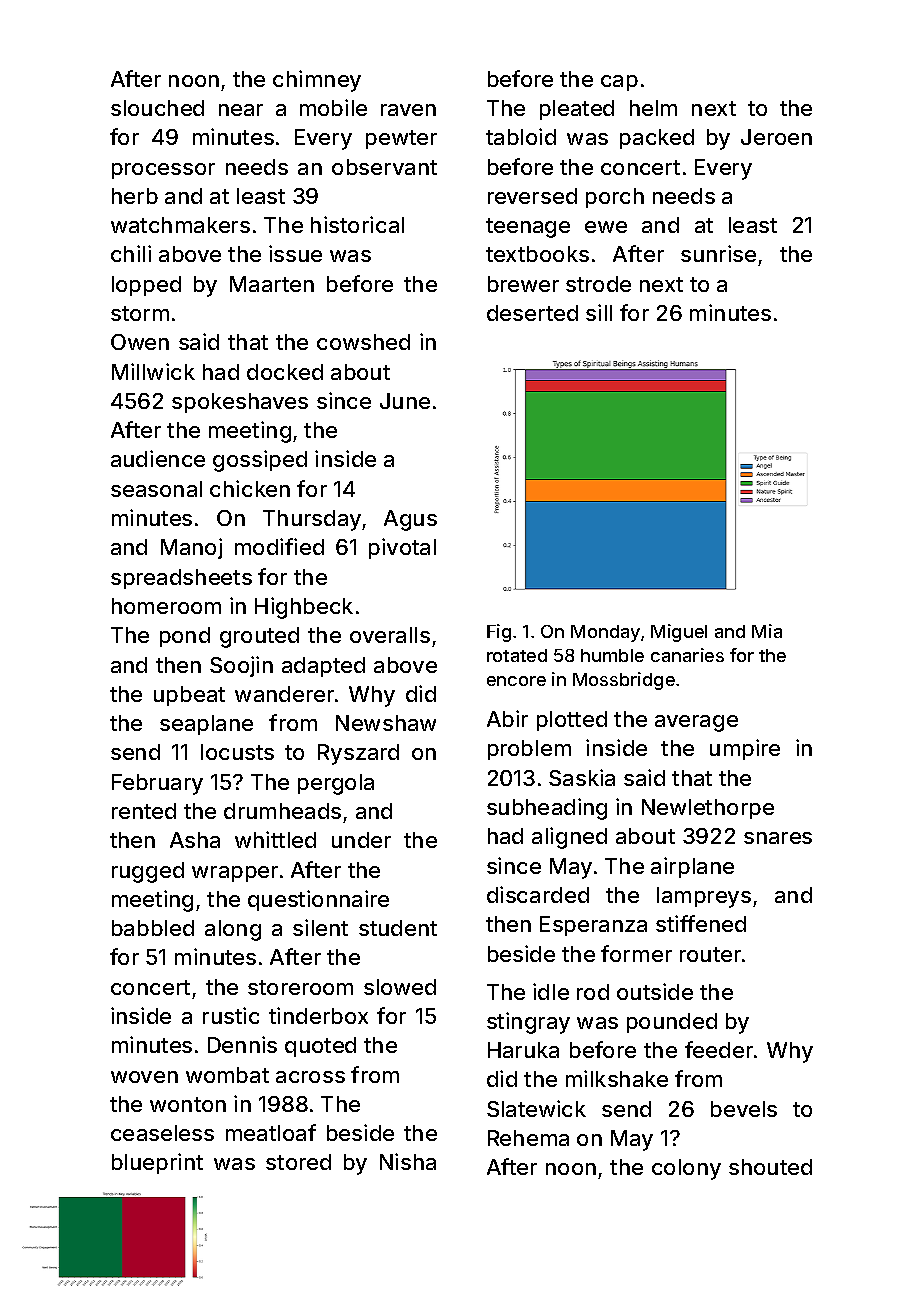 This page has width=924, height=1311. Describe the element at coordinates (619, 83) in the page. I see `cap` at that location.
